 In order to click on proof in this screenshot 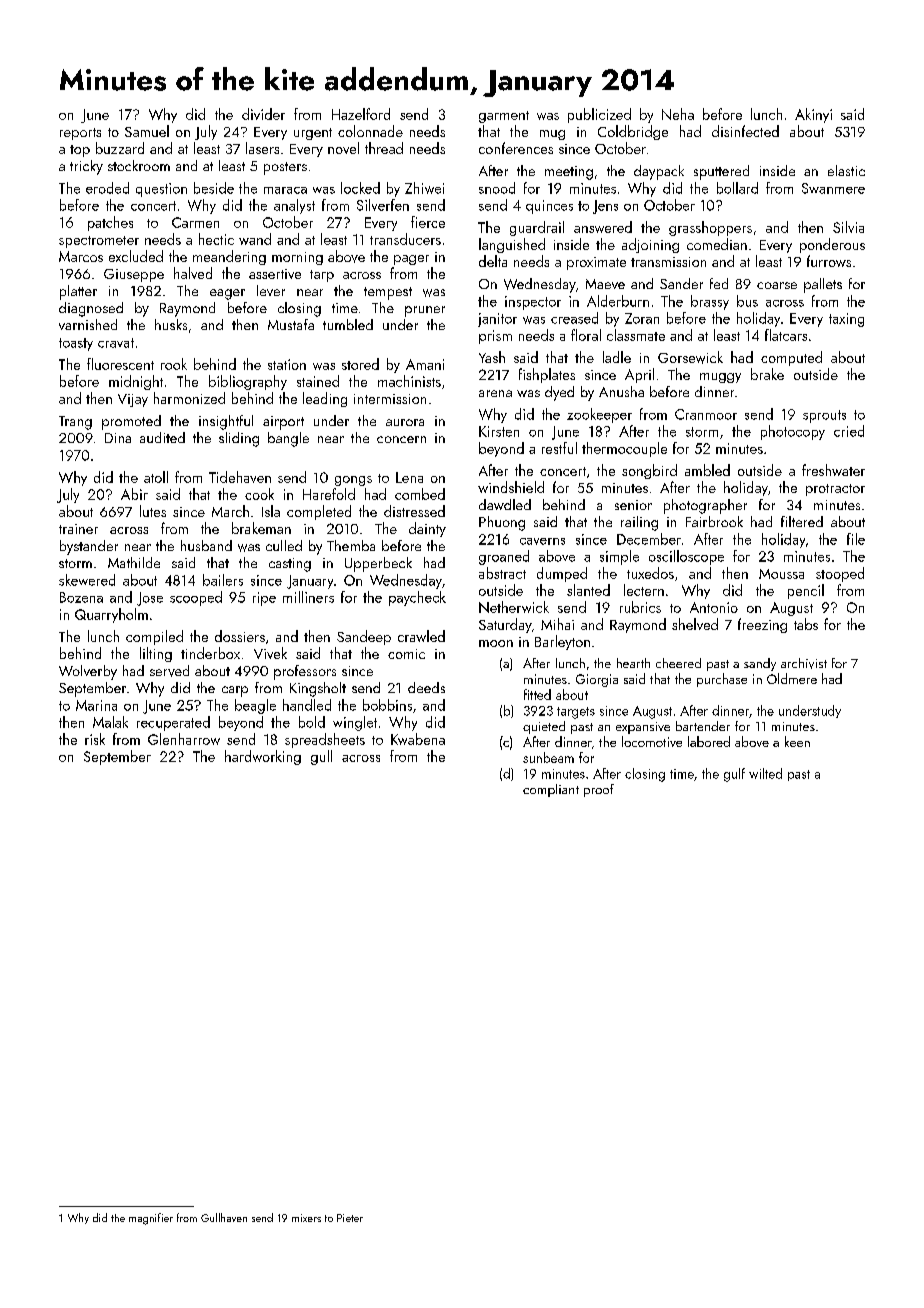, I will do `click(599, 790)`.
